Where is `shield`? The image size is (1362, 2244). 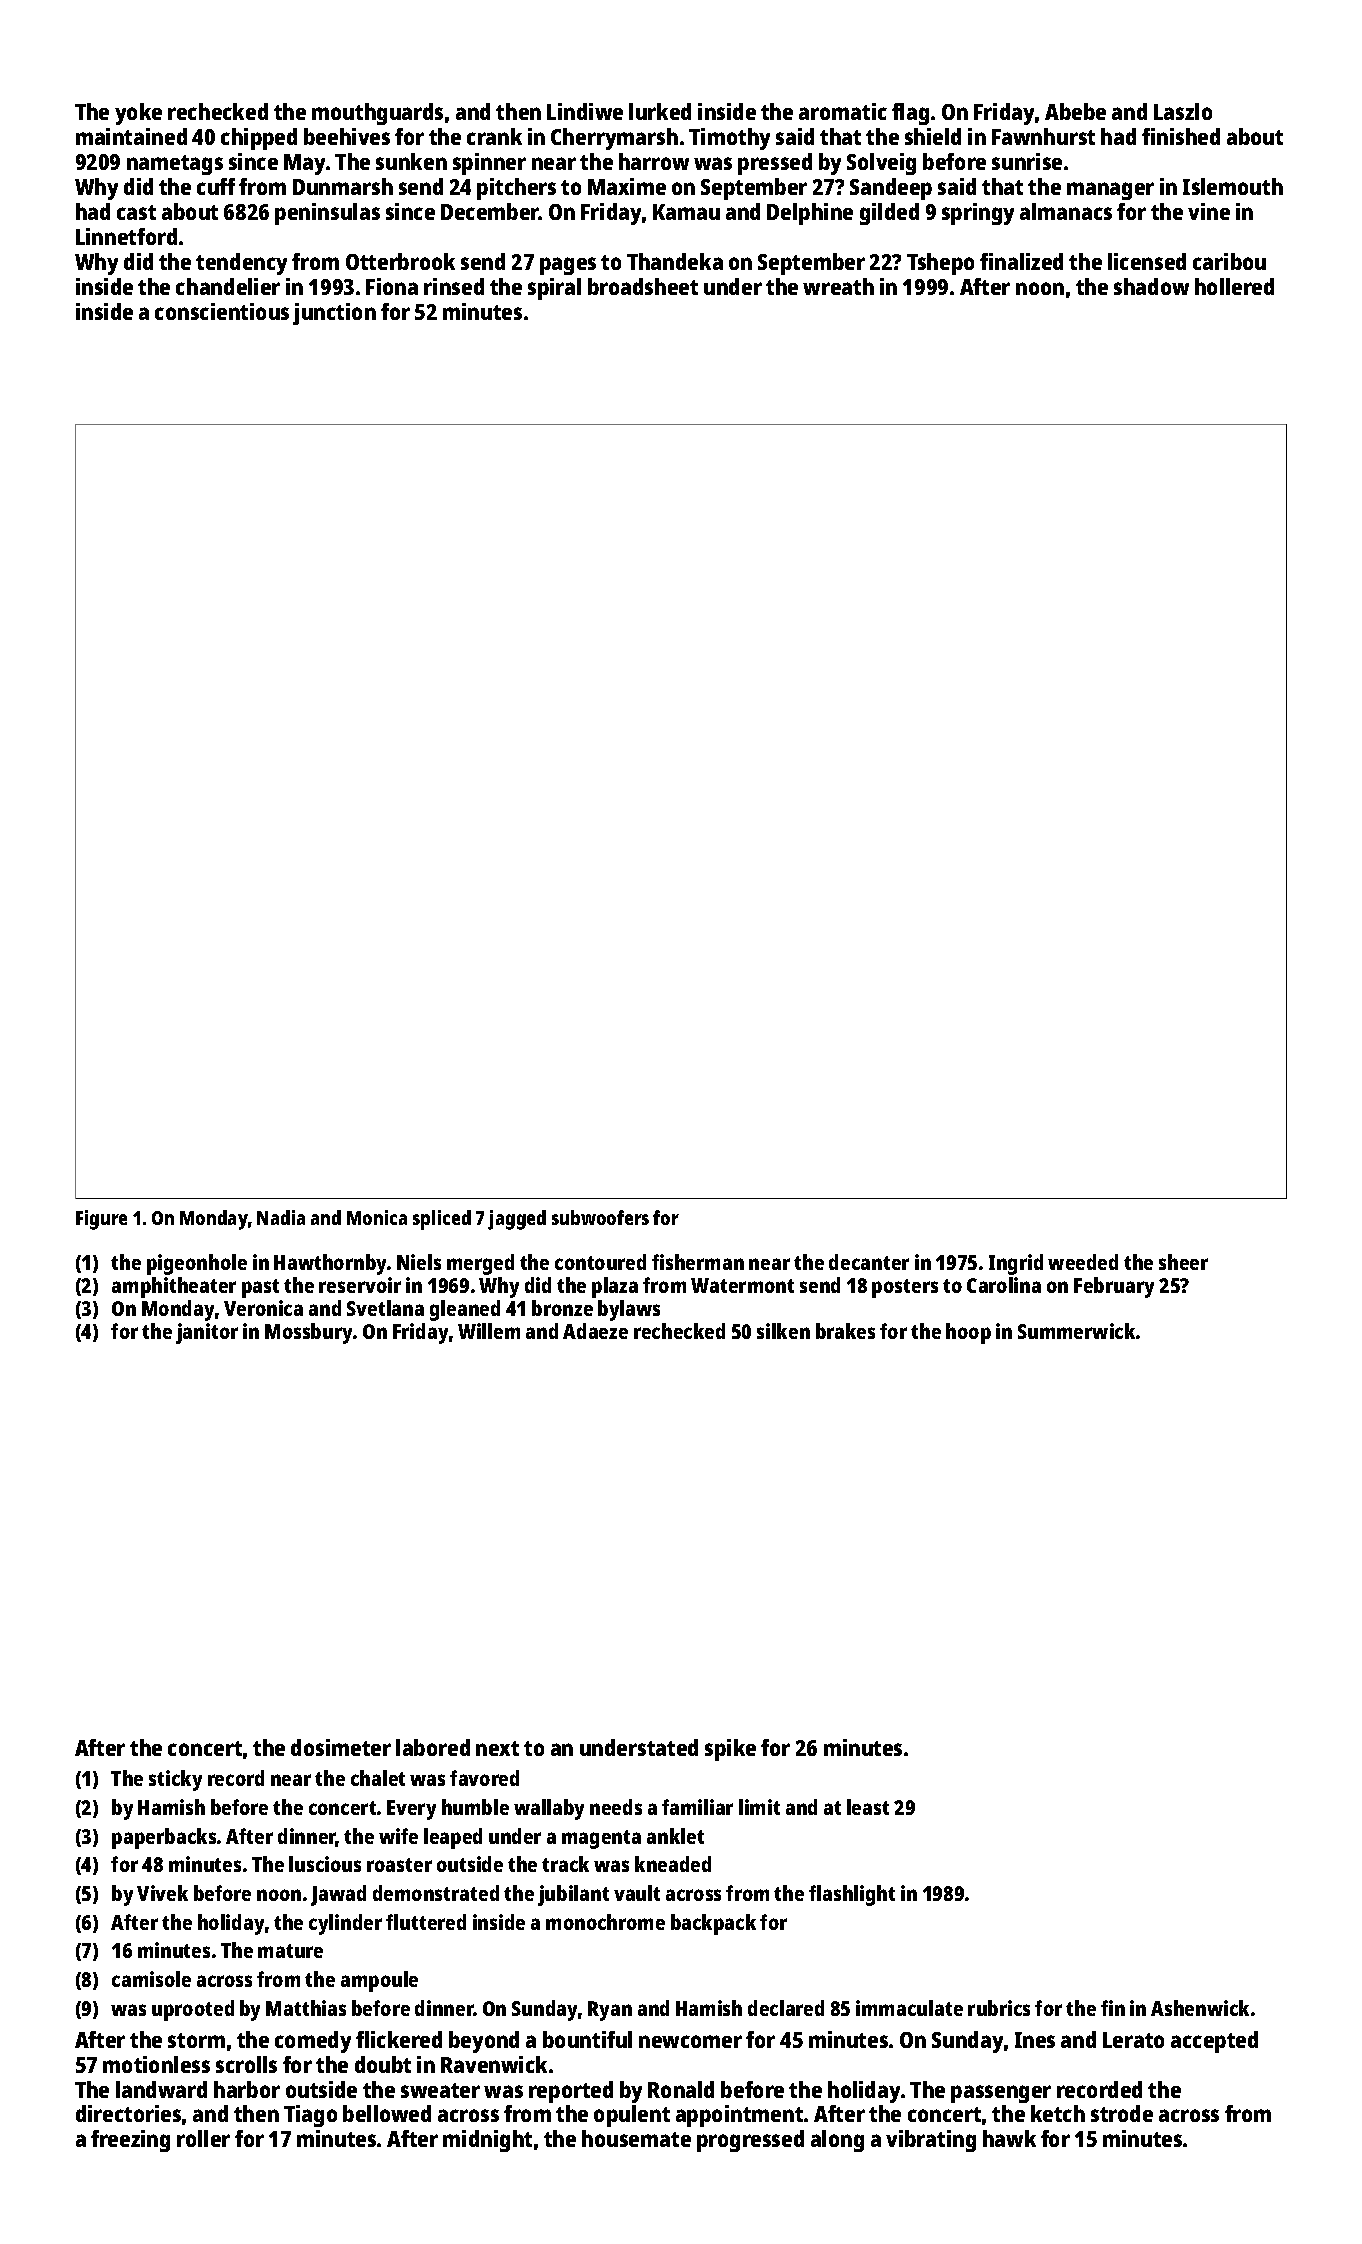 shield is located at coordinates (933, 136).
